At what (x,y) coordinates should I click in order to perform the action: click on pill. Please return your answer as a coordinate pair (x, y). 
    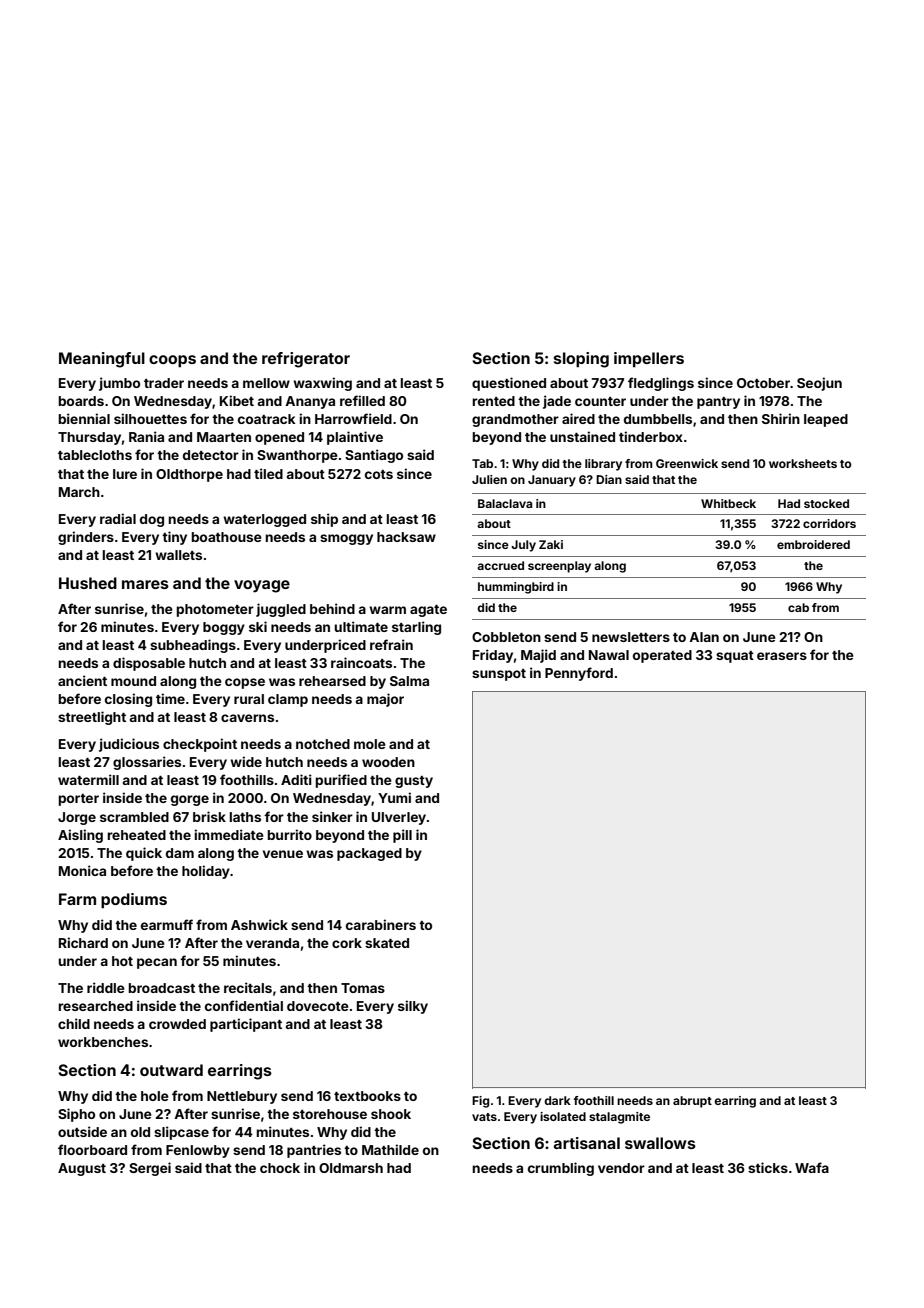
    Looking at the image, I should click on (402, 836).
